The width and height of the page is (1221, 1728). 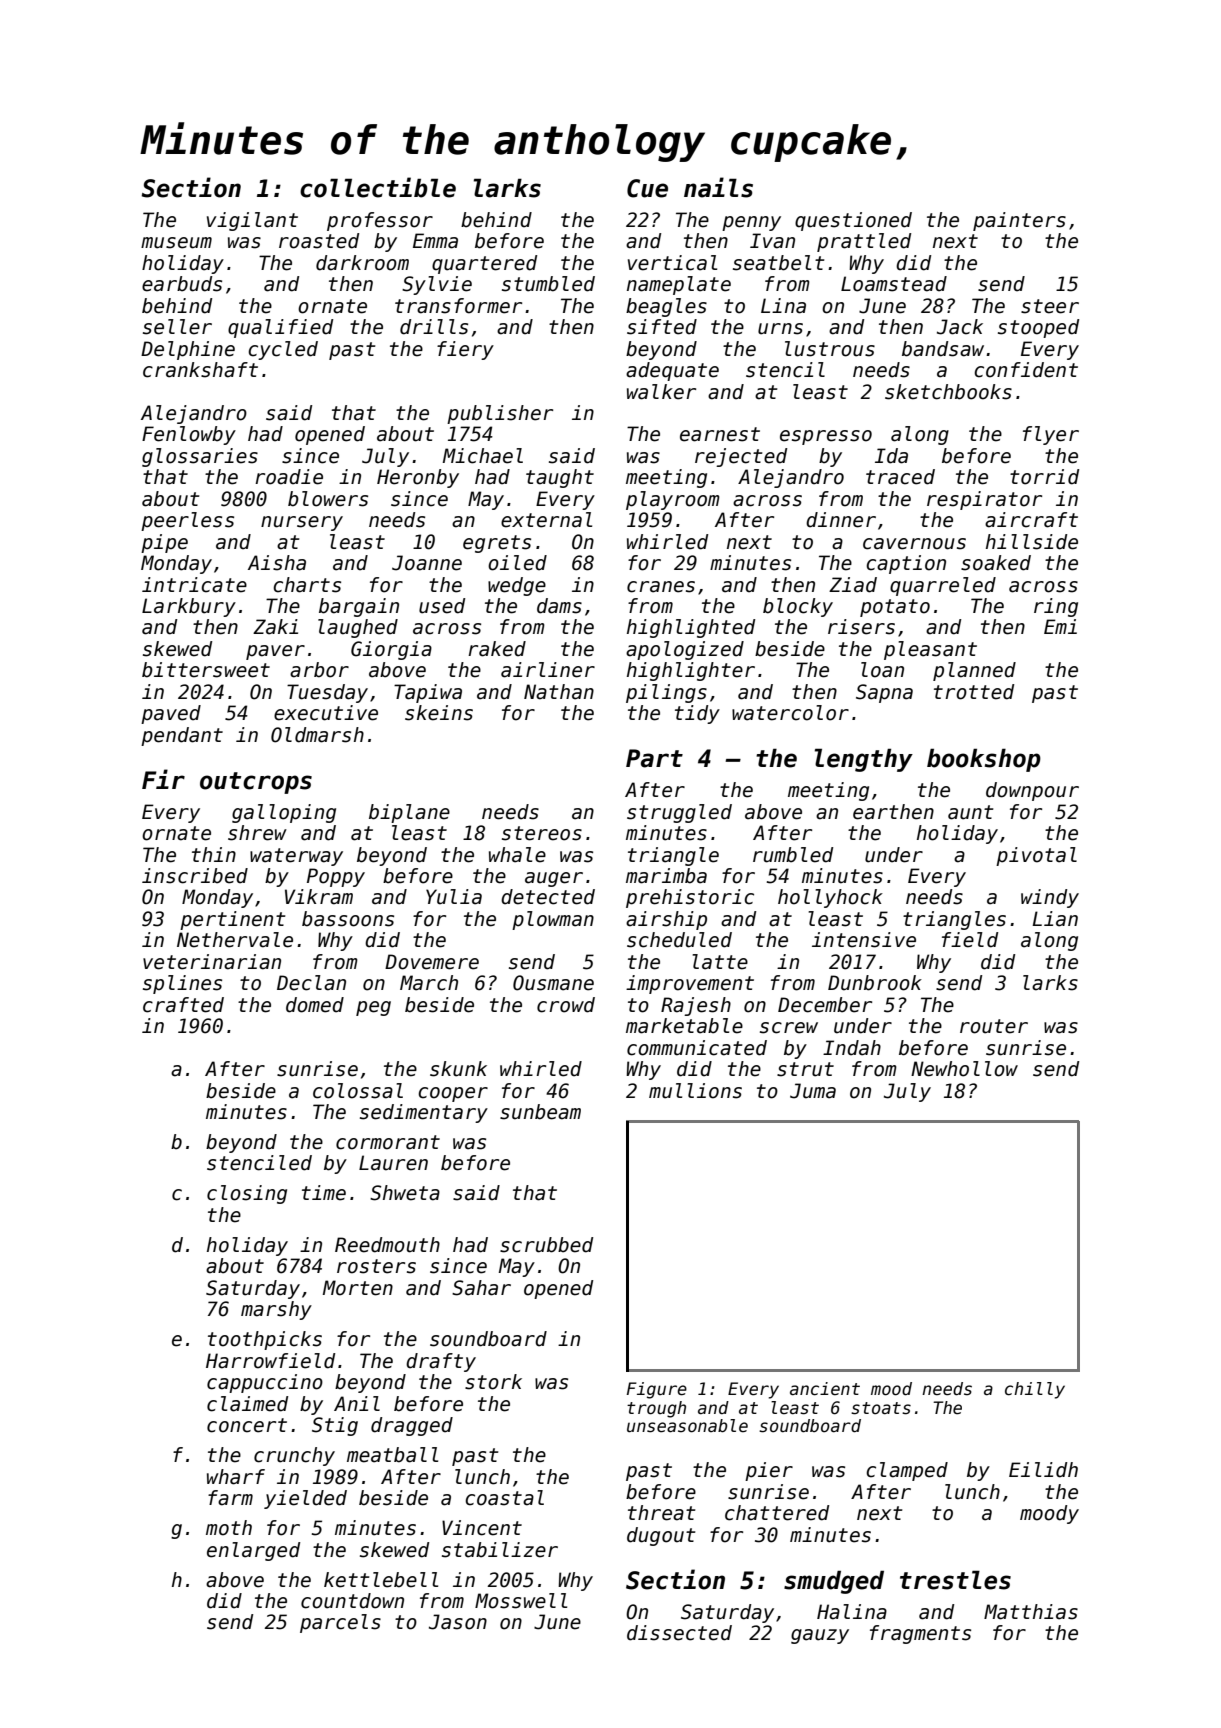 What do you see at coordinates (481, 1288) in the page?
I see `Sahar` at bounding box center [481, 1288].
